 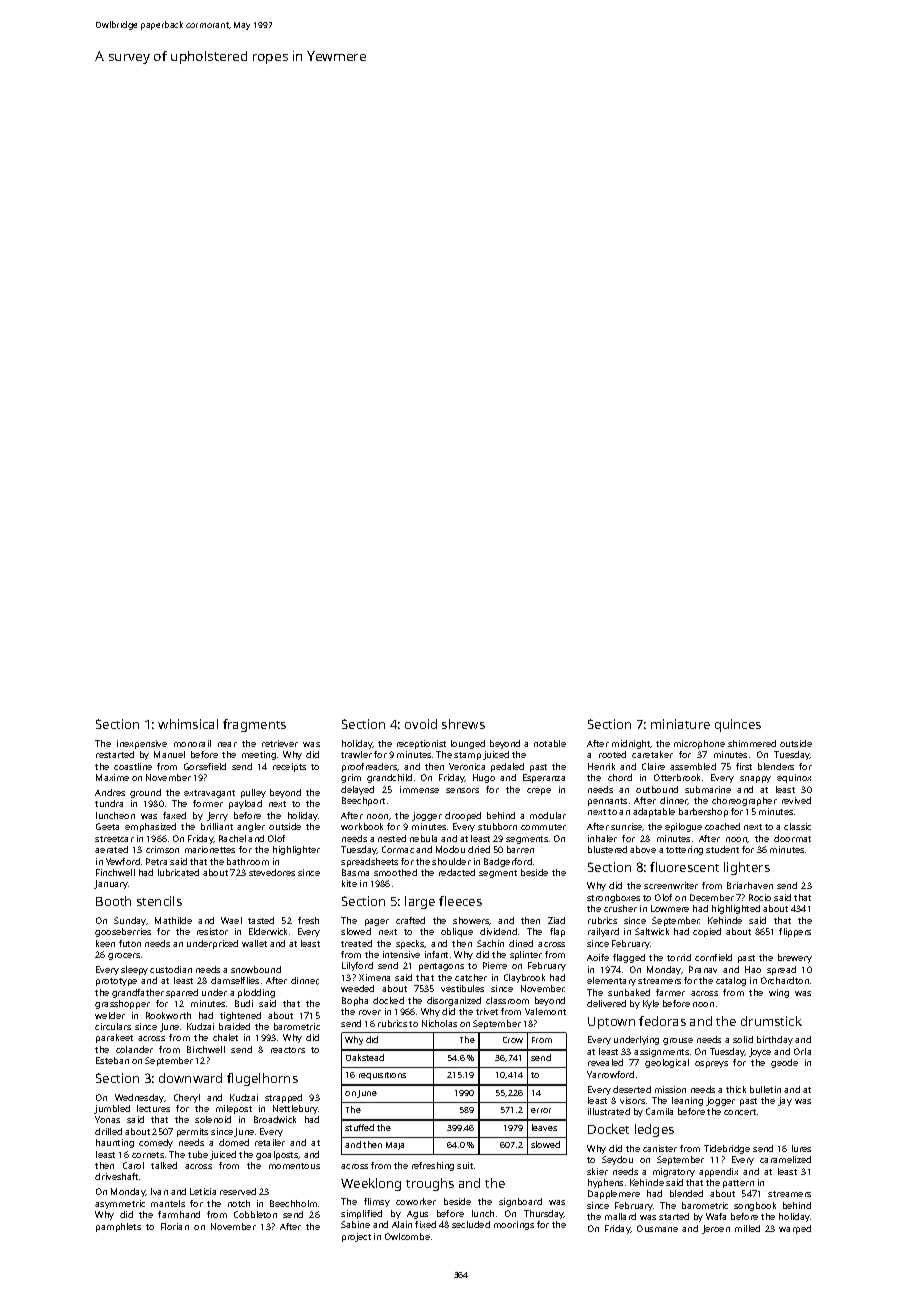 What do you see at coordinates (210, 849) in the screenshot?
I see `marionettes` at bounding box center [210, 849].
